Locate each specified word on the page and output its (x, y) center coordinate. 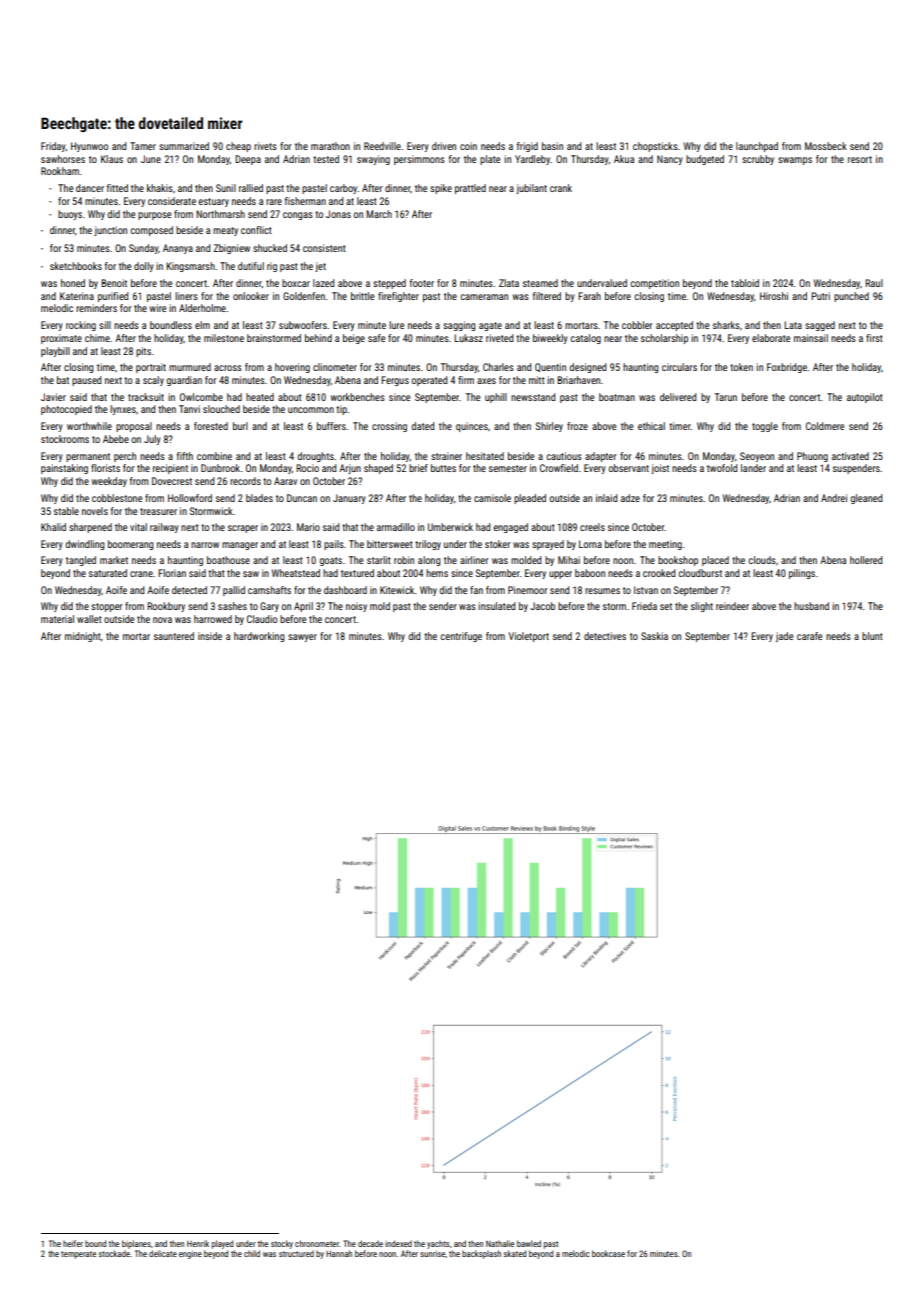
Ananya (178, 249)
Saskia (654, 636)
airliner (474, 560)
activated (850, 456)
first (874, 338)
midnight (83, 637)
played (222, 1244)
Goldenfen (304, 296)
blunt (872, 636)
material (57, 619)
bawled (529, 1243)
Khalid (53, 527)
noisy (356, 607)
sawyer (302, 638)
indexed (398, 1243)
